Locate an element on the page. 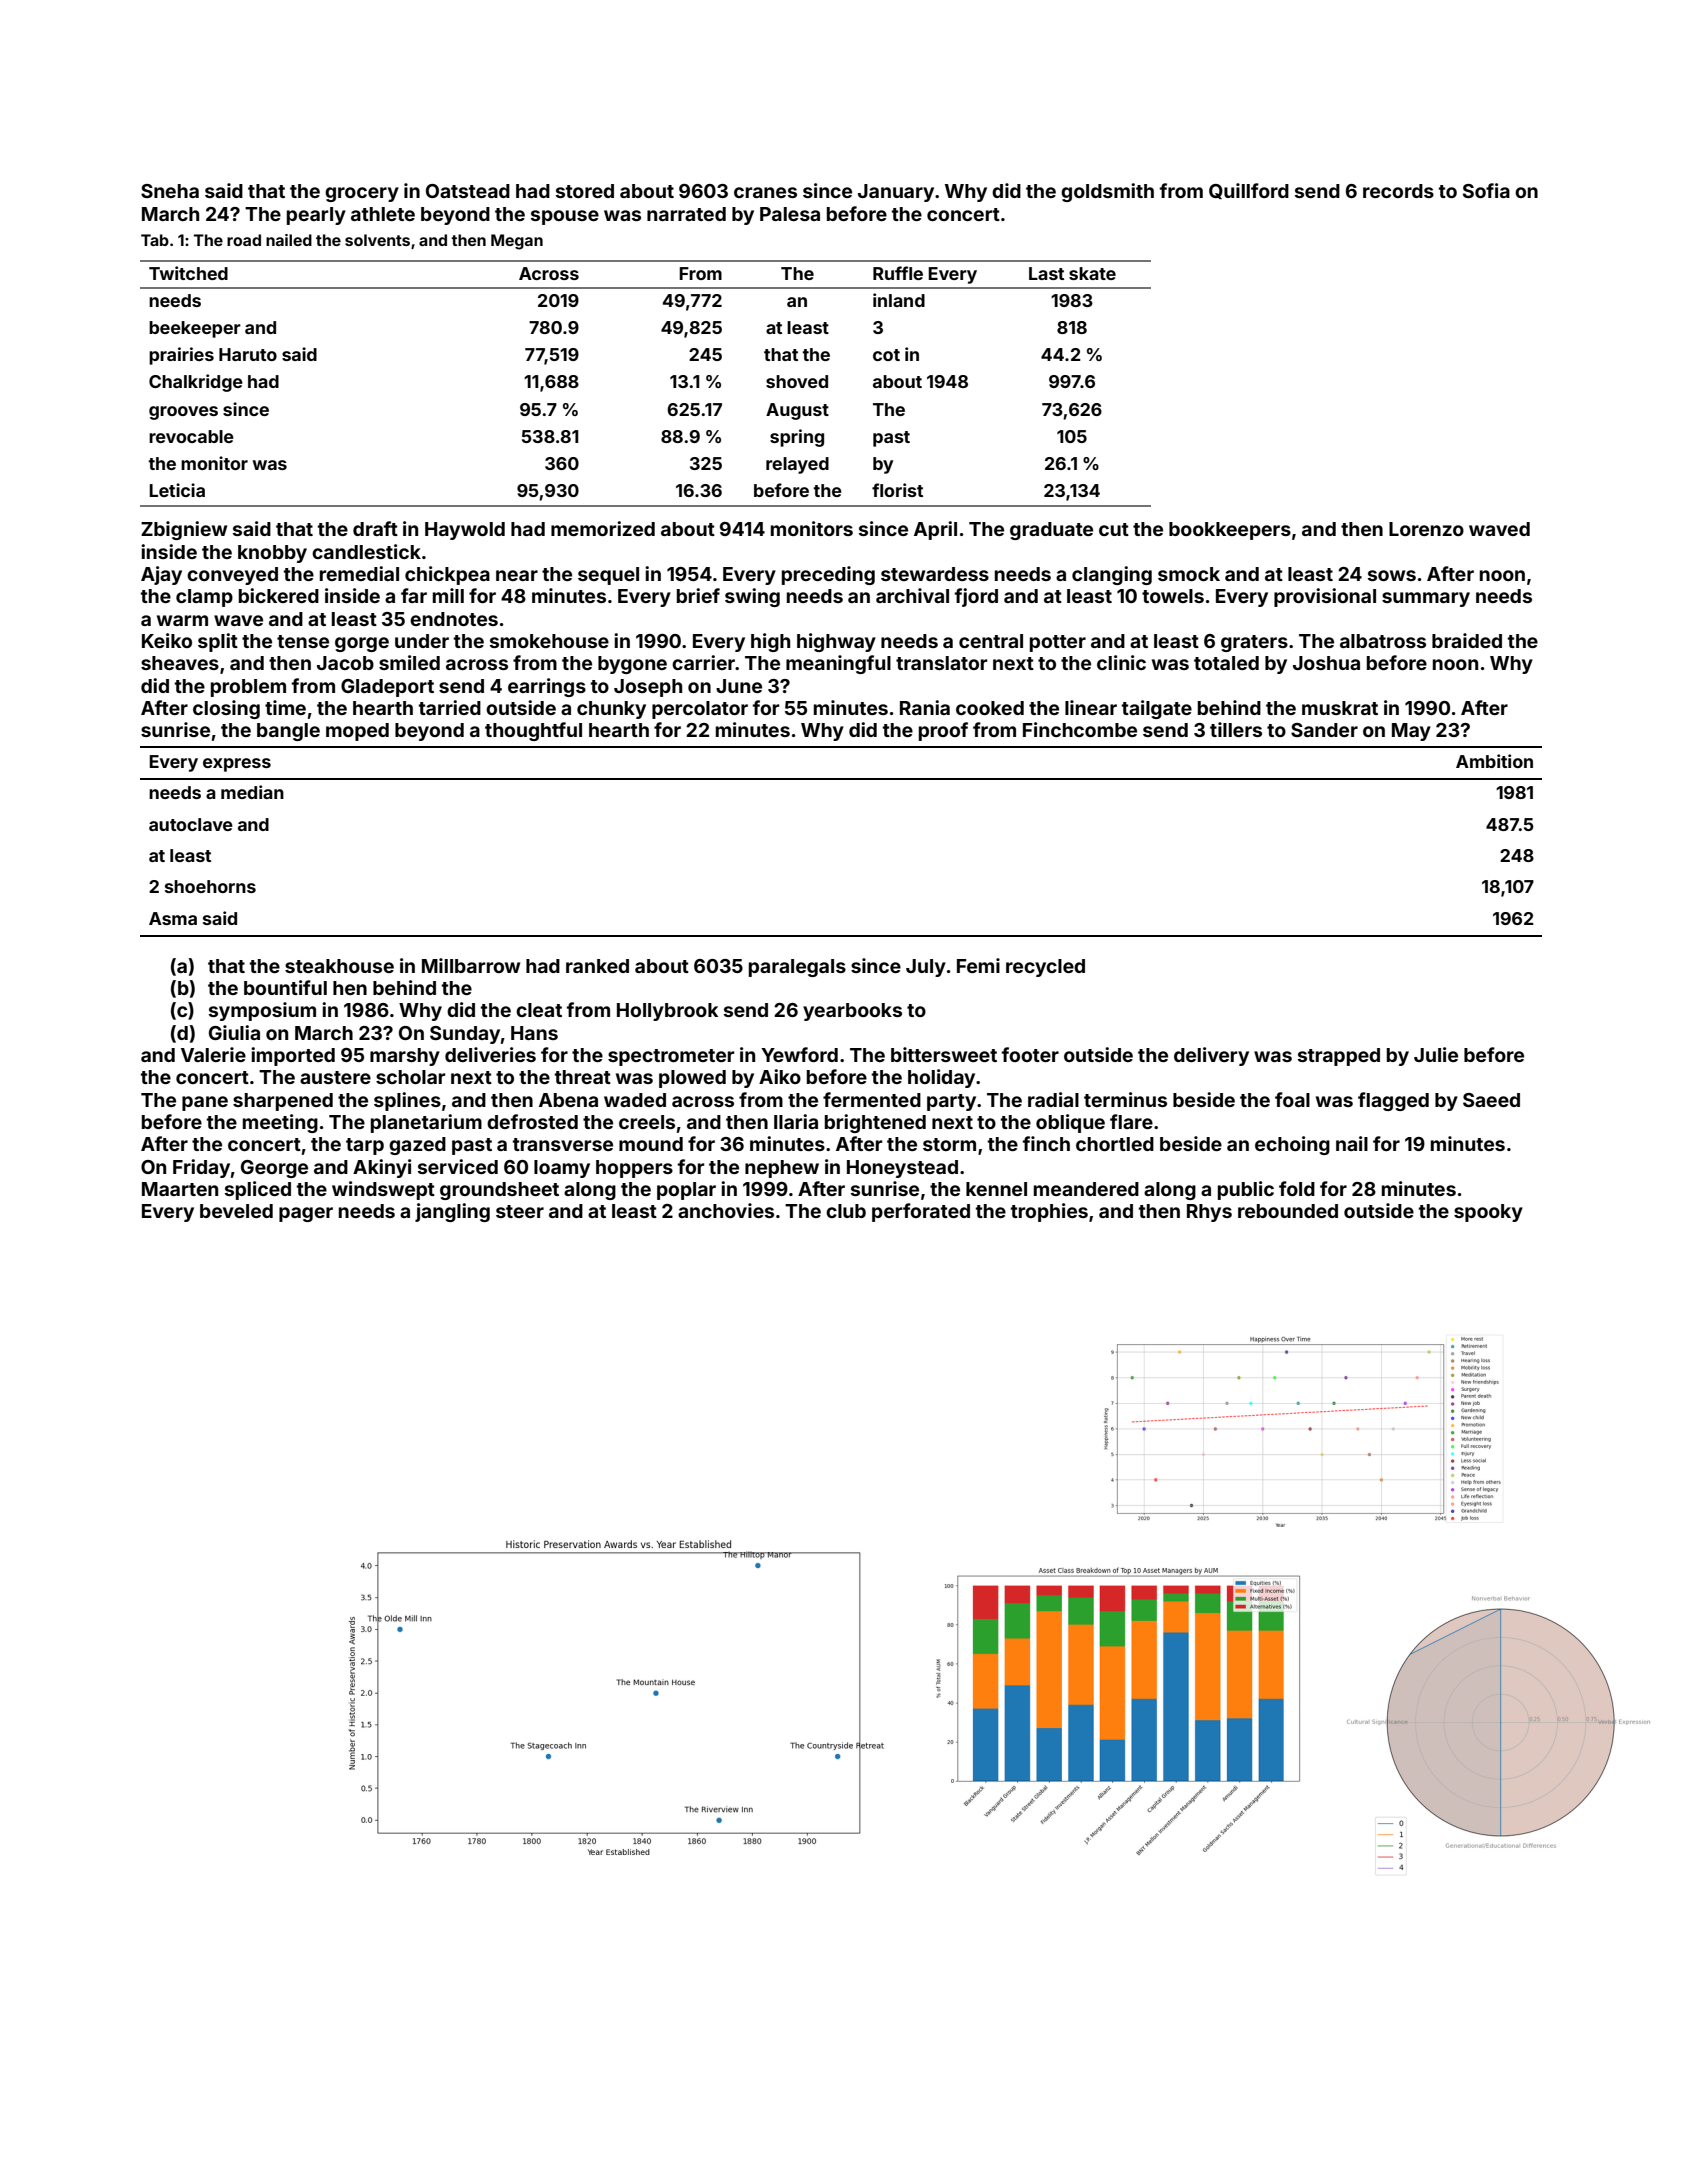  pager is located at coordinates (306, 1214).
